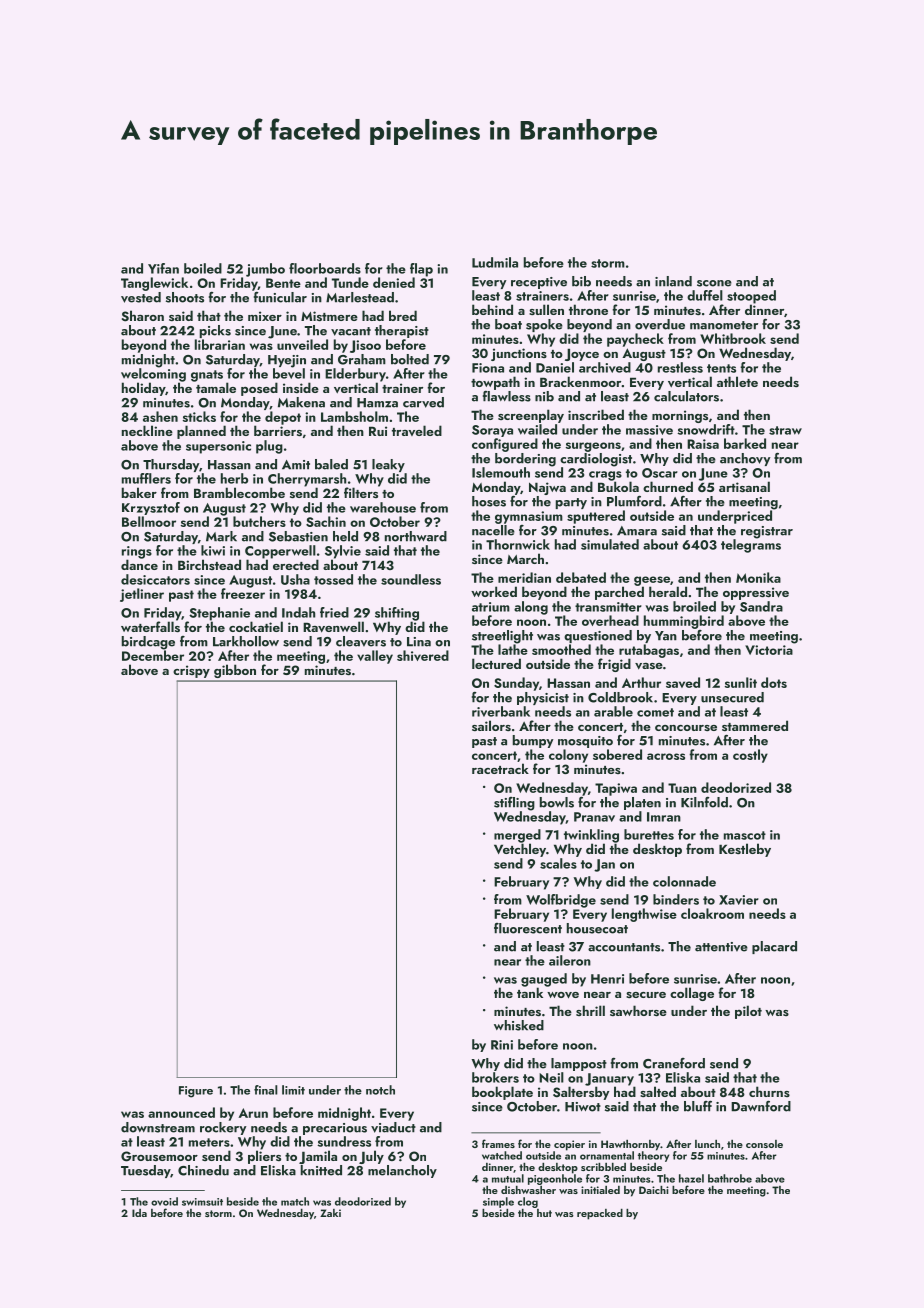 The width and height of the screenshot is (924, 1308). I want to click on mixer, so click(265, 316).
